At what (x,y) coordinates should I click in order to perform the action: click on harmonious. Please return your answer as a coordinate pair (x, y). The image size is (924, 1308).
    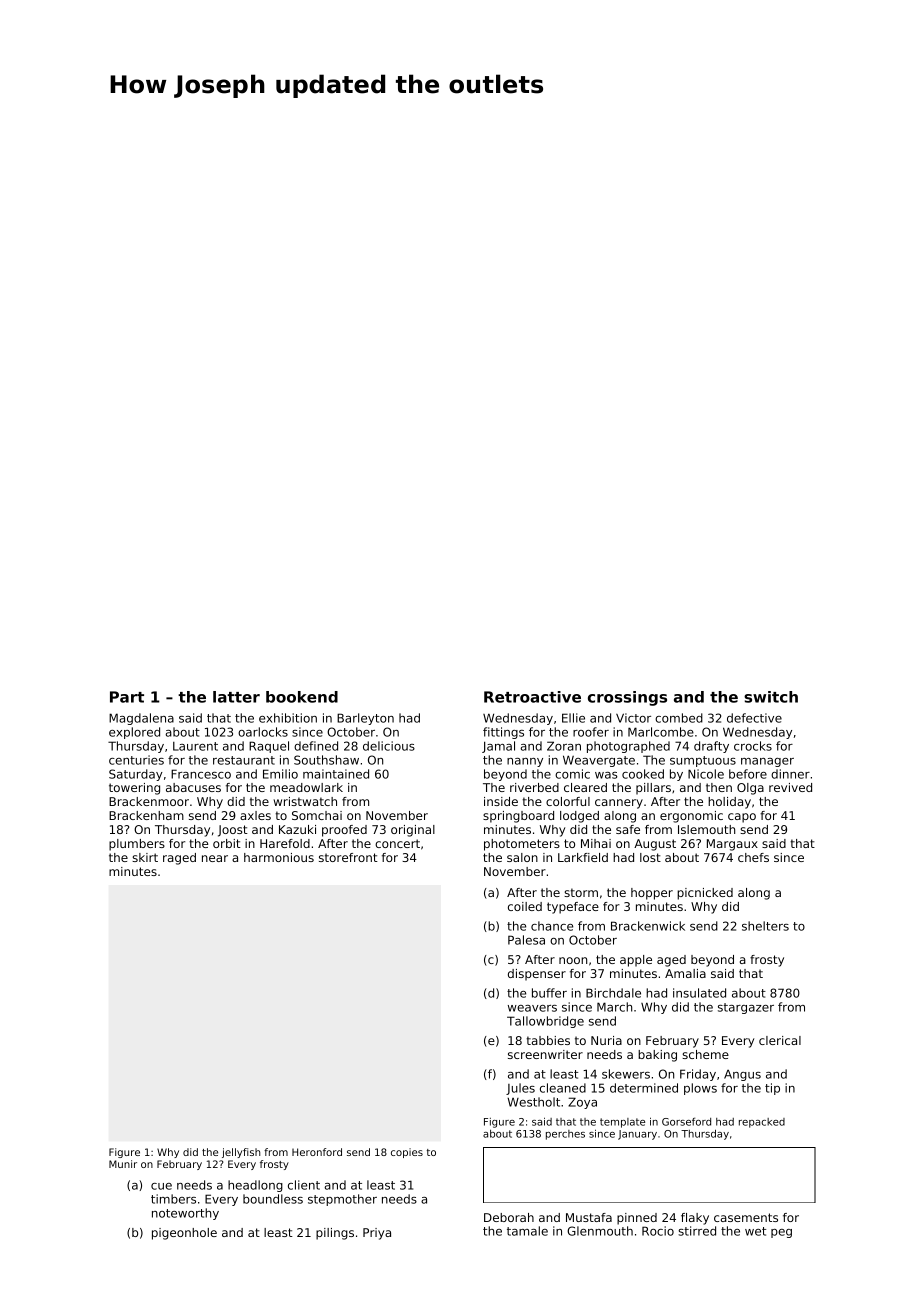
    Looking at the image, I should click on (279, 857).
